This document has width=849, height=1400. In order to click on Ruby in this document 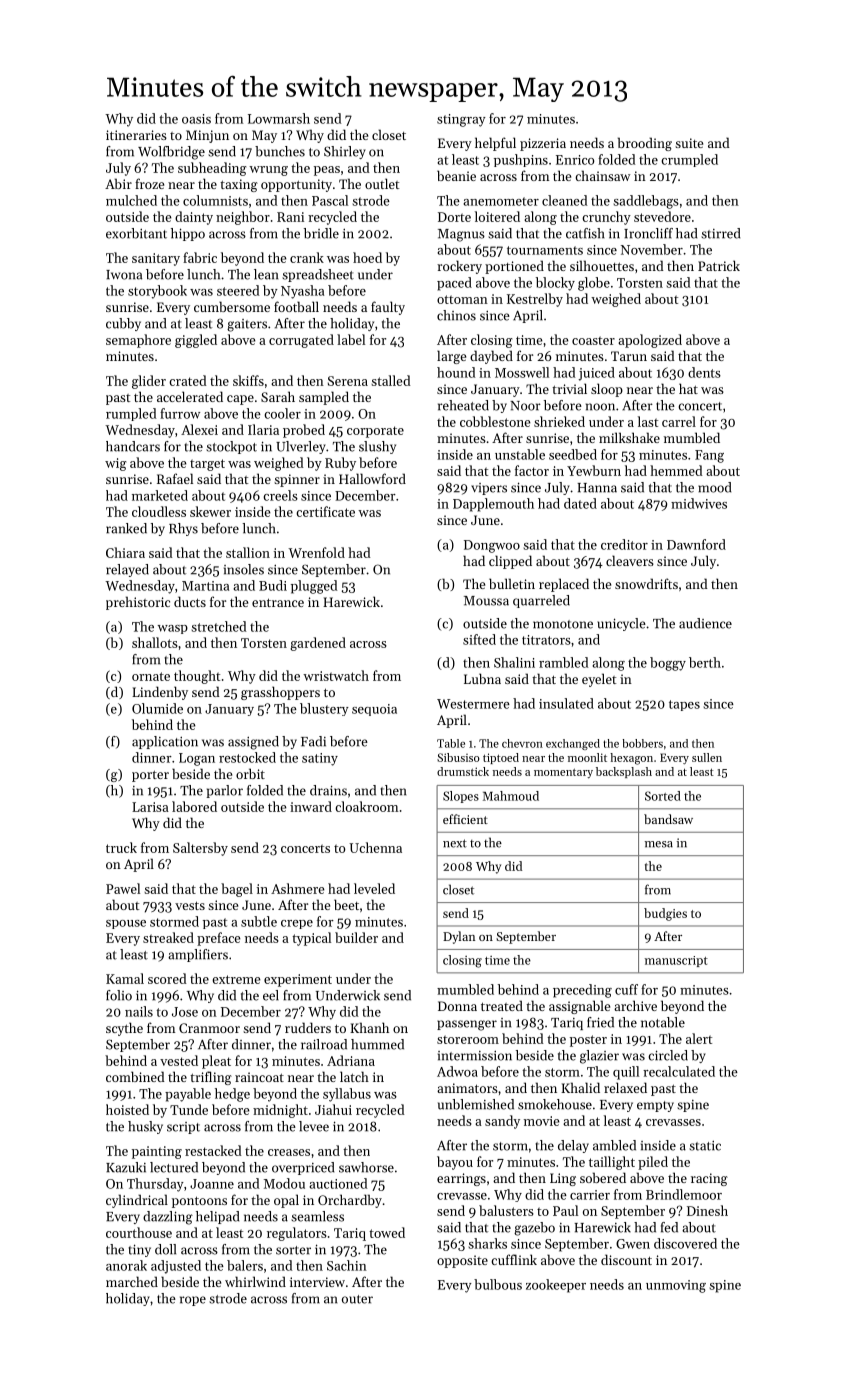, I will do `click(340, 464)`.
